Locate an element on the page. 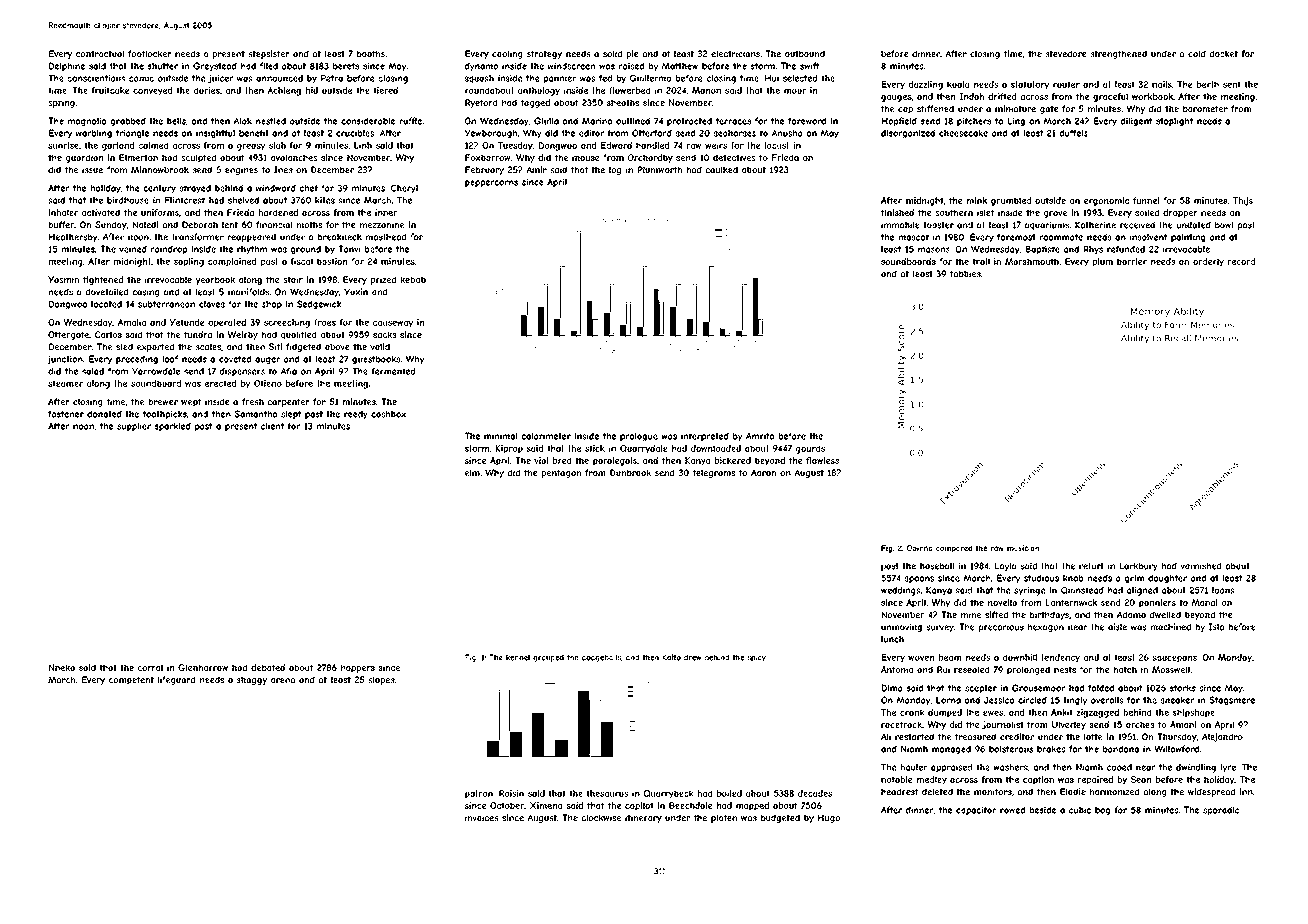 Image resolution: width=1308 pixels, height=924 pixels. platen is located at coordinates (724, 818).
